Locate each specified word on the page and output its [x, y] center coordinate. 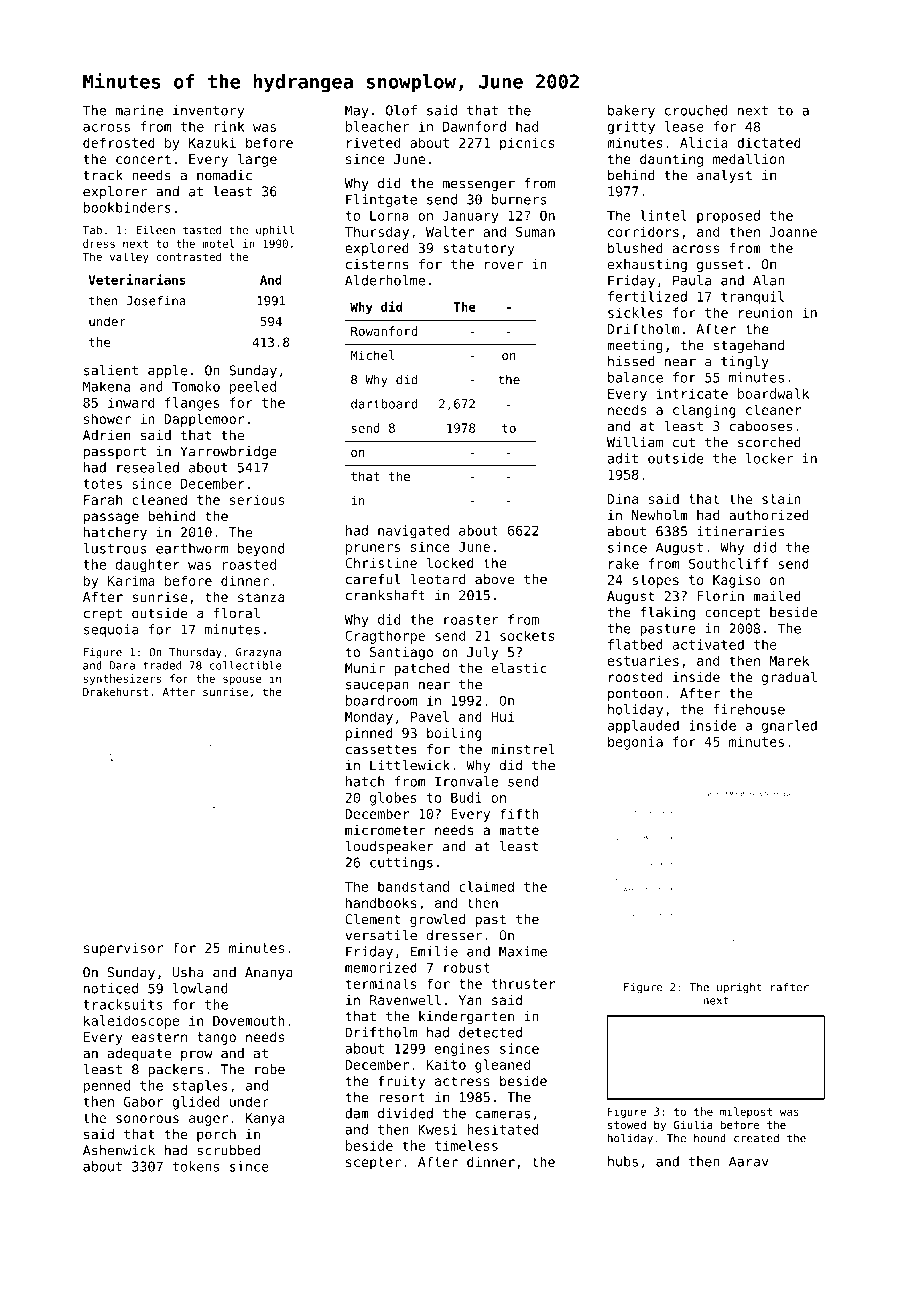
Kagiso [736, 581]
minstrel [523, 749]
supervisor [123, 949]
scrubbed [228, 1150]
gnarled [789, 727]
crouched [696, 110]
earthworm [192, 548]
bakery [631, 111]
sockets [527, 635]
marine [139, 110]
